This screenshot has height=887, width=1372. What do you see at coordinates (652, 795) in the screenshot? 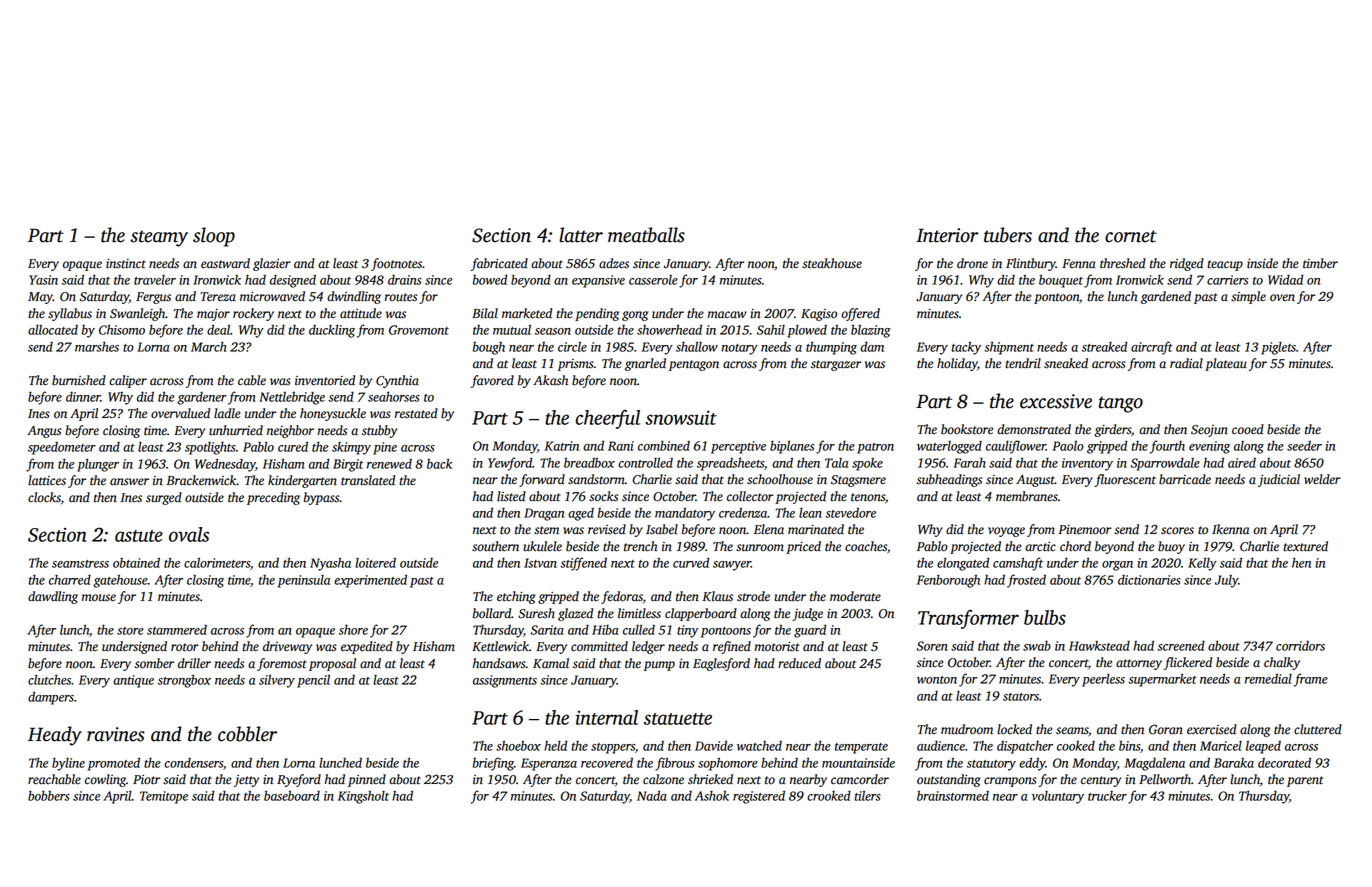
I see `Nada` at bounding box center [652, 795].
